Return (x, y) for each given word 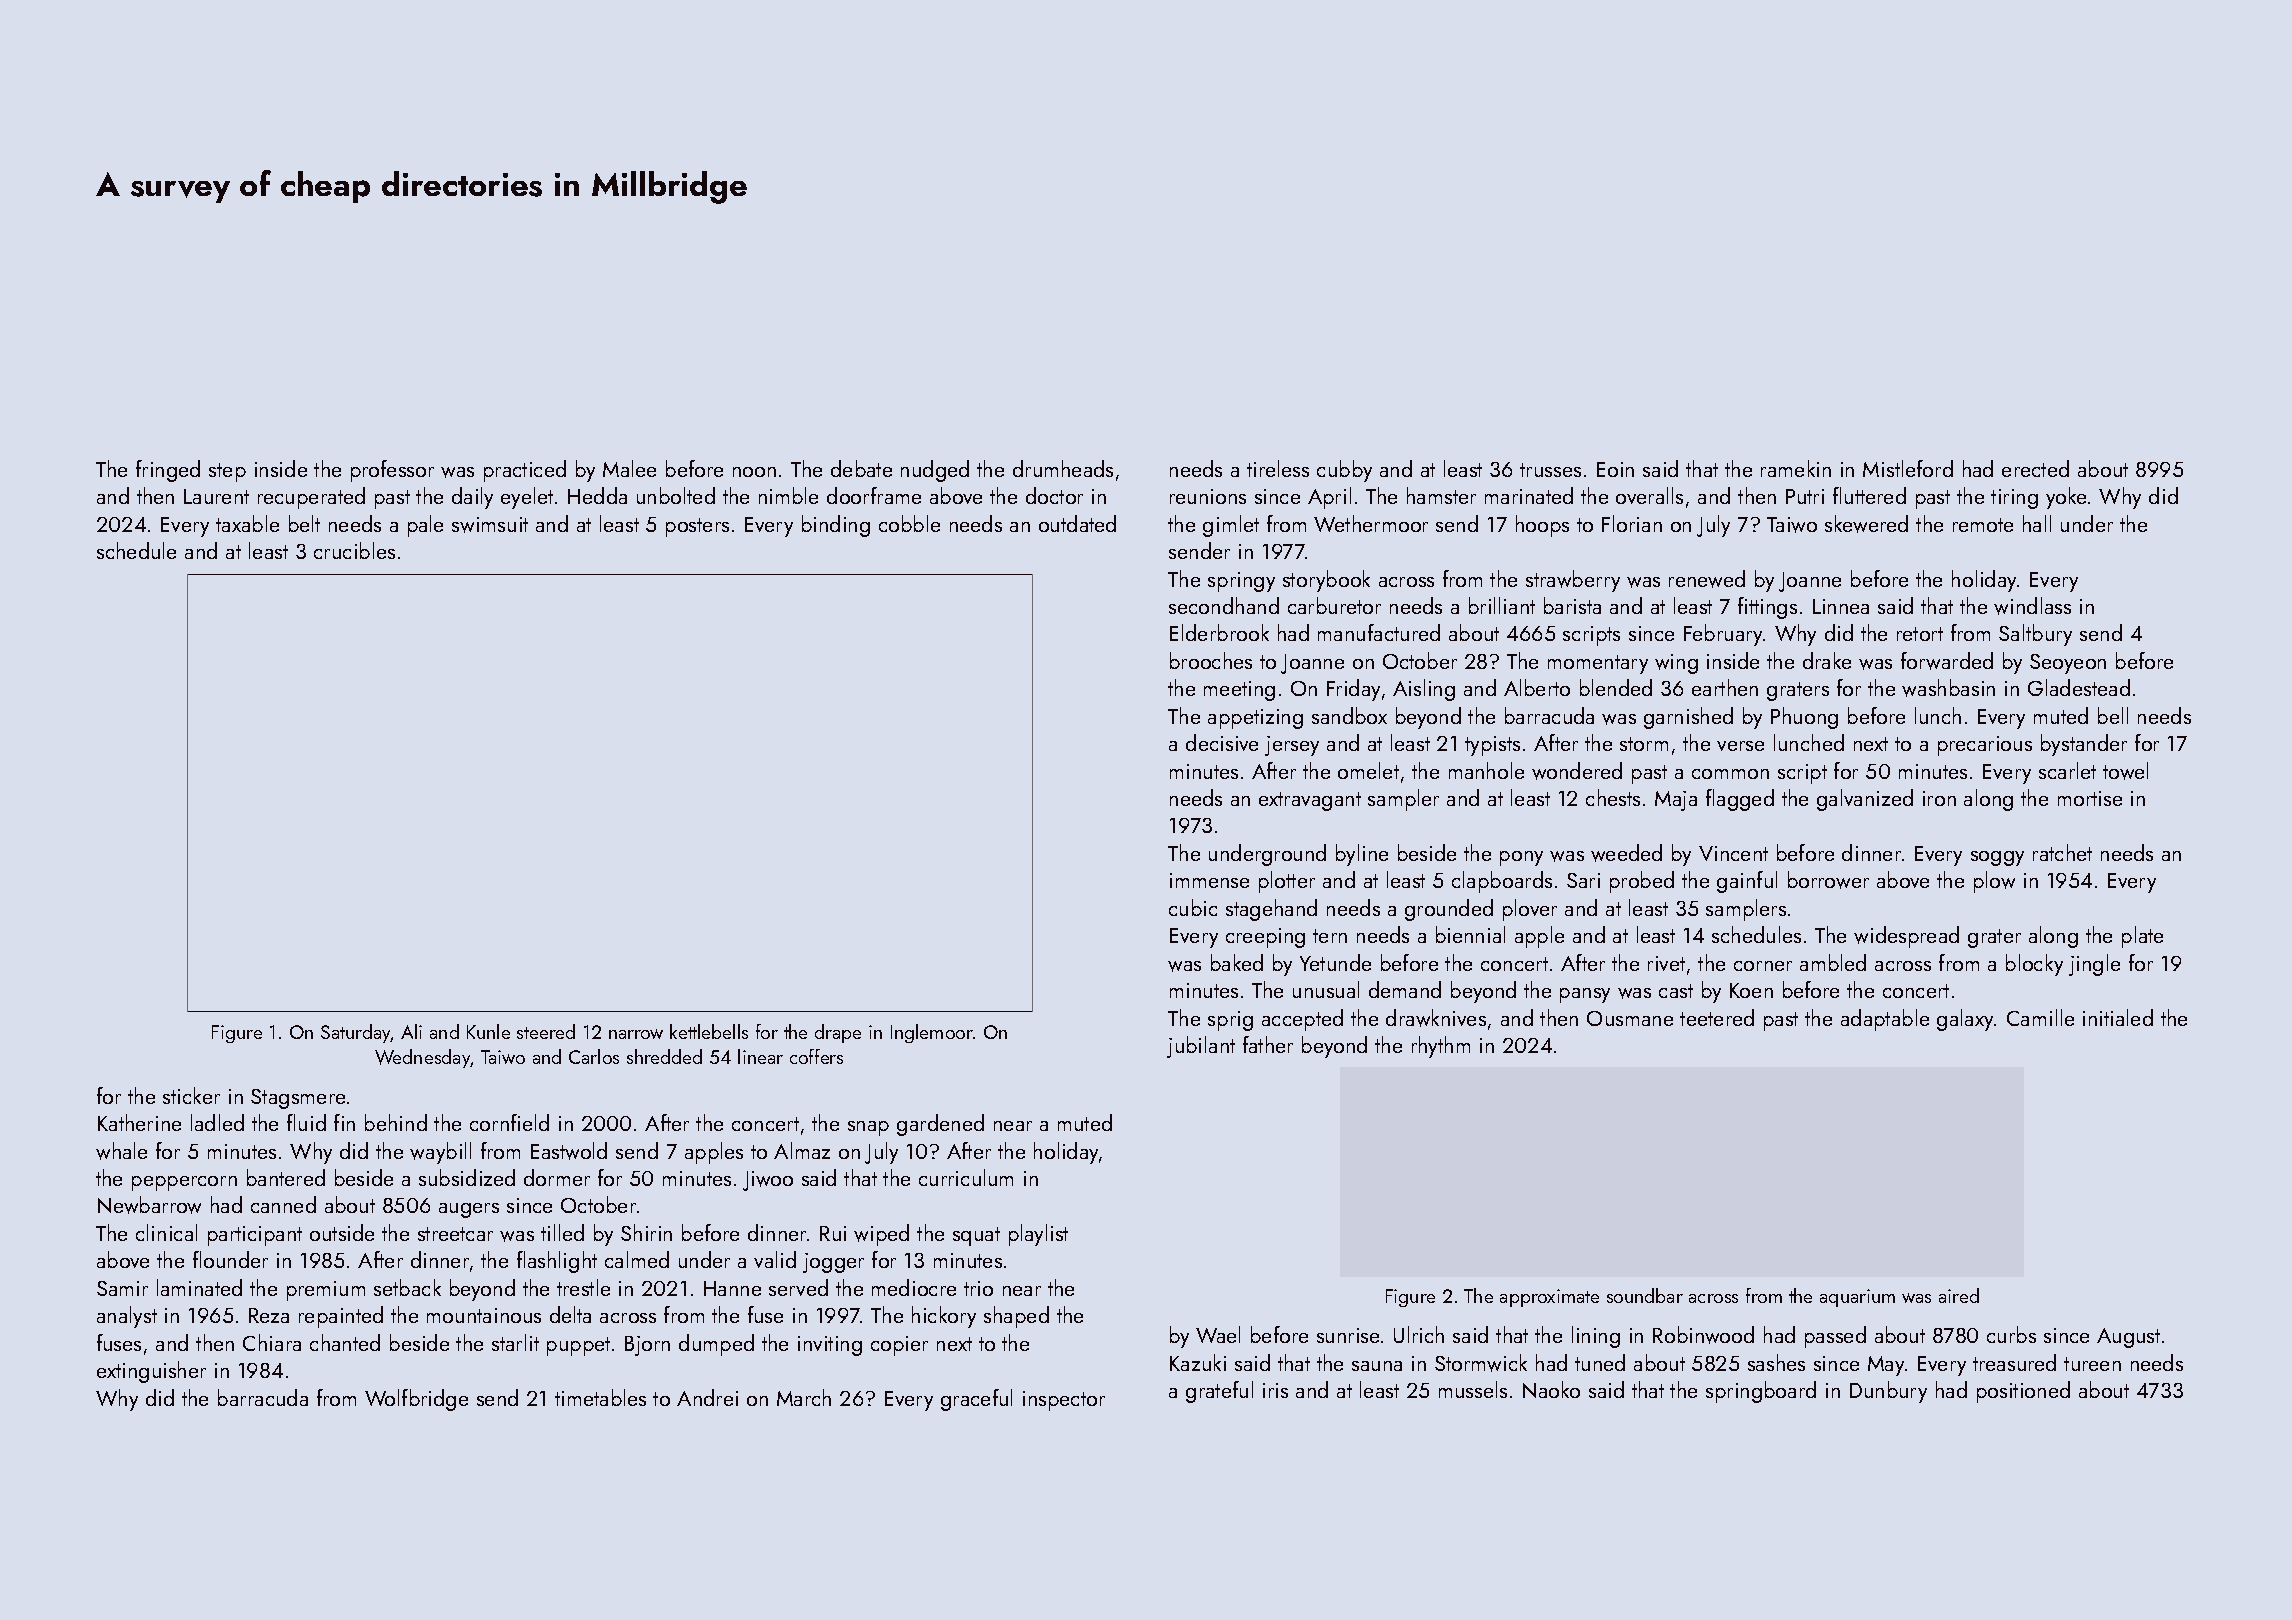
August (2128, 1338)
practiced (525, 471)
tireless (1278, 468)
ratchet (2062, 852)
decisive (1222, 742)
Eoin (1615, 469)
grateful (1219, 1392)
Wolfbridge (416, 1400)
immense (1209, 880)
